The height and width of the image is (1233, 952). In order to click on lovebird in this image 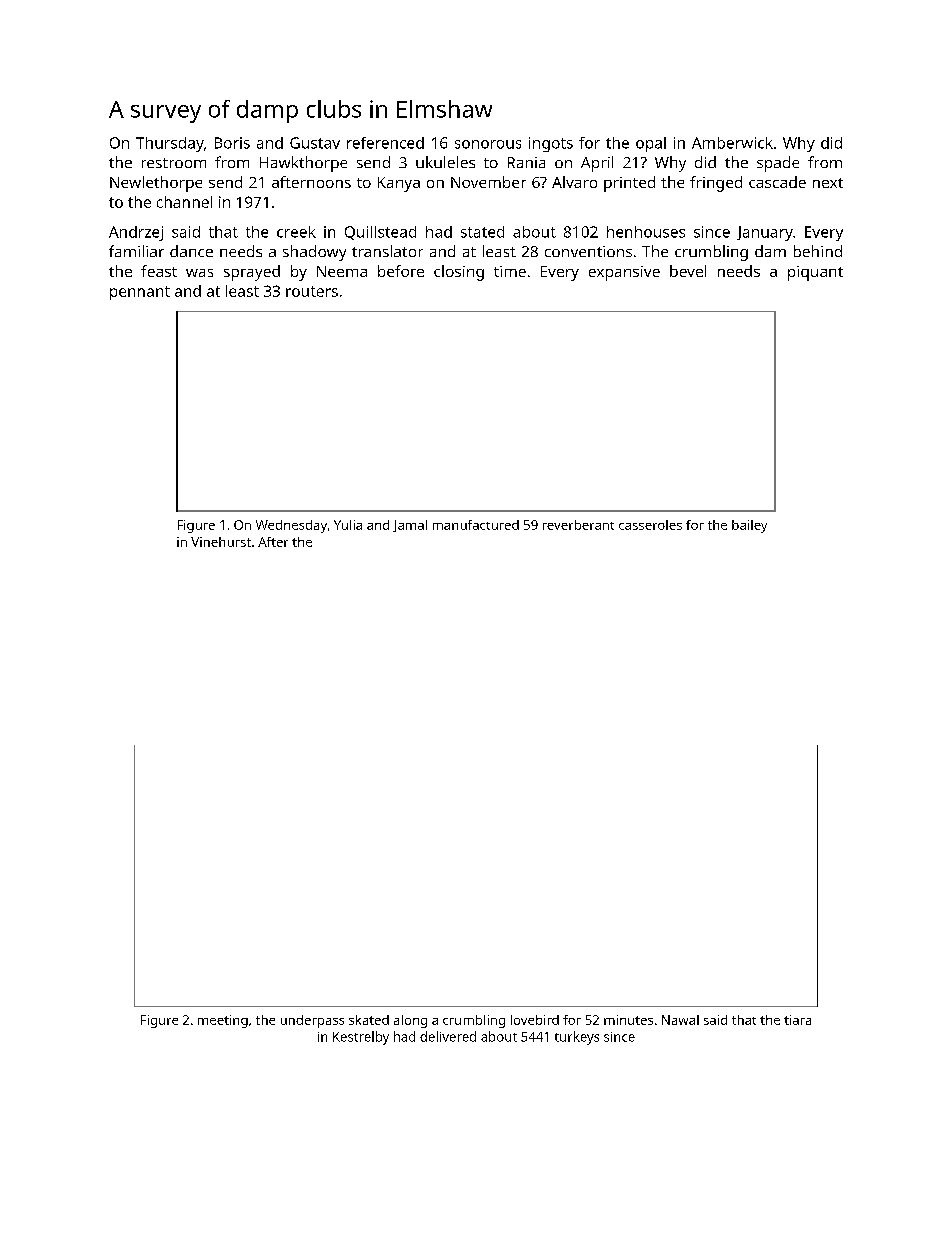, I will do `click(535, 1020)`.
